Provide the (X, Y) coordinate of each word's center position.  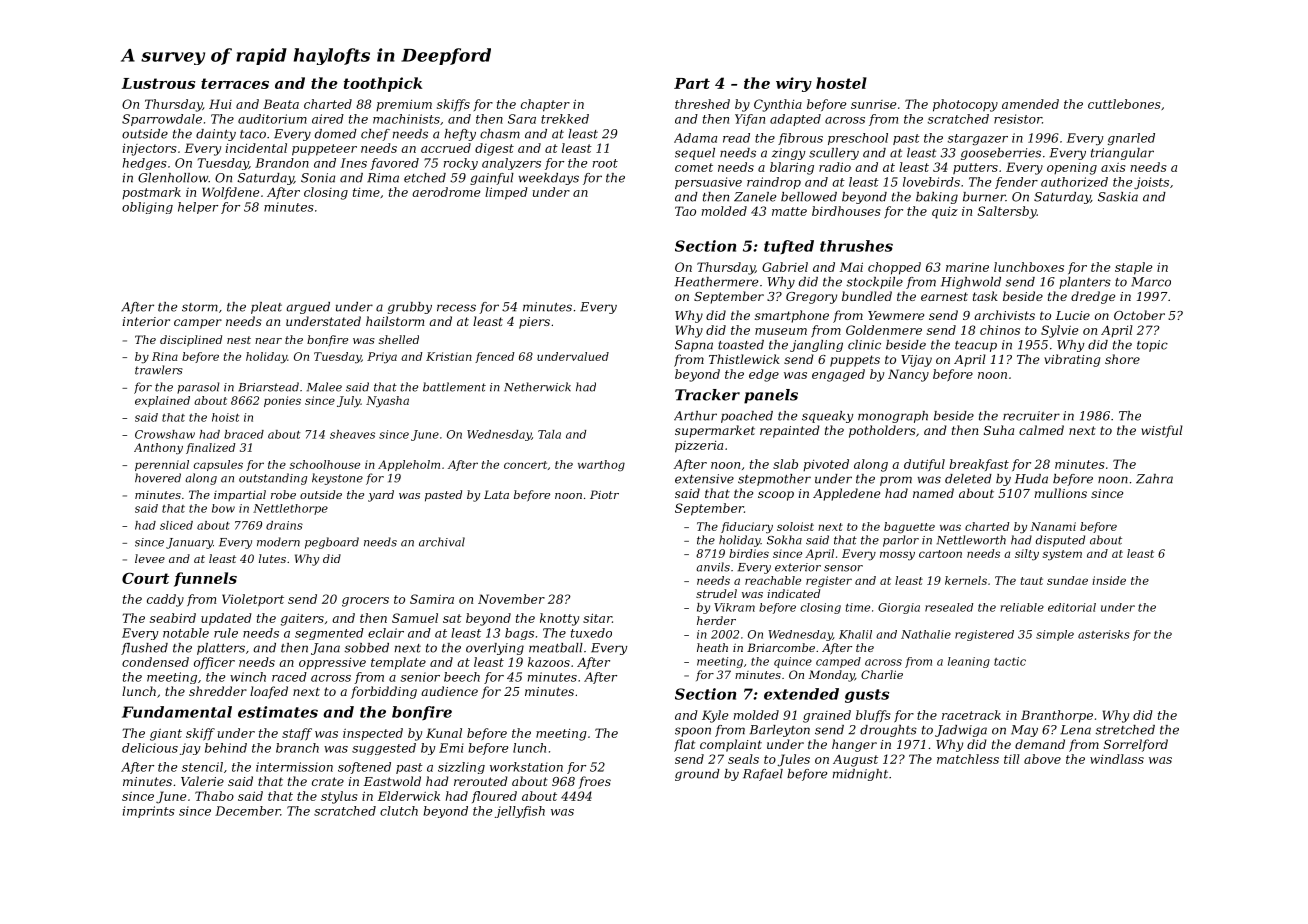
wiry (794, 84)
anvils (713, 567)
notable (186, 633)
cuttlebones (1124, 104)
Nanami (1053, 526)
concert (525, 465)
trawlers (159, 370)
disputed (1060, 541)
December (247, 811)
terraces (235, 83)
